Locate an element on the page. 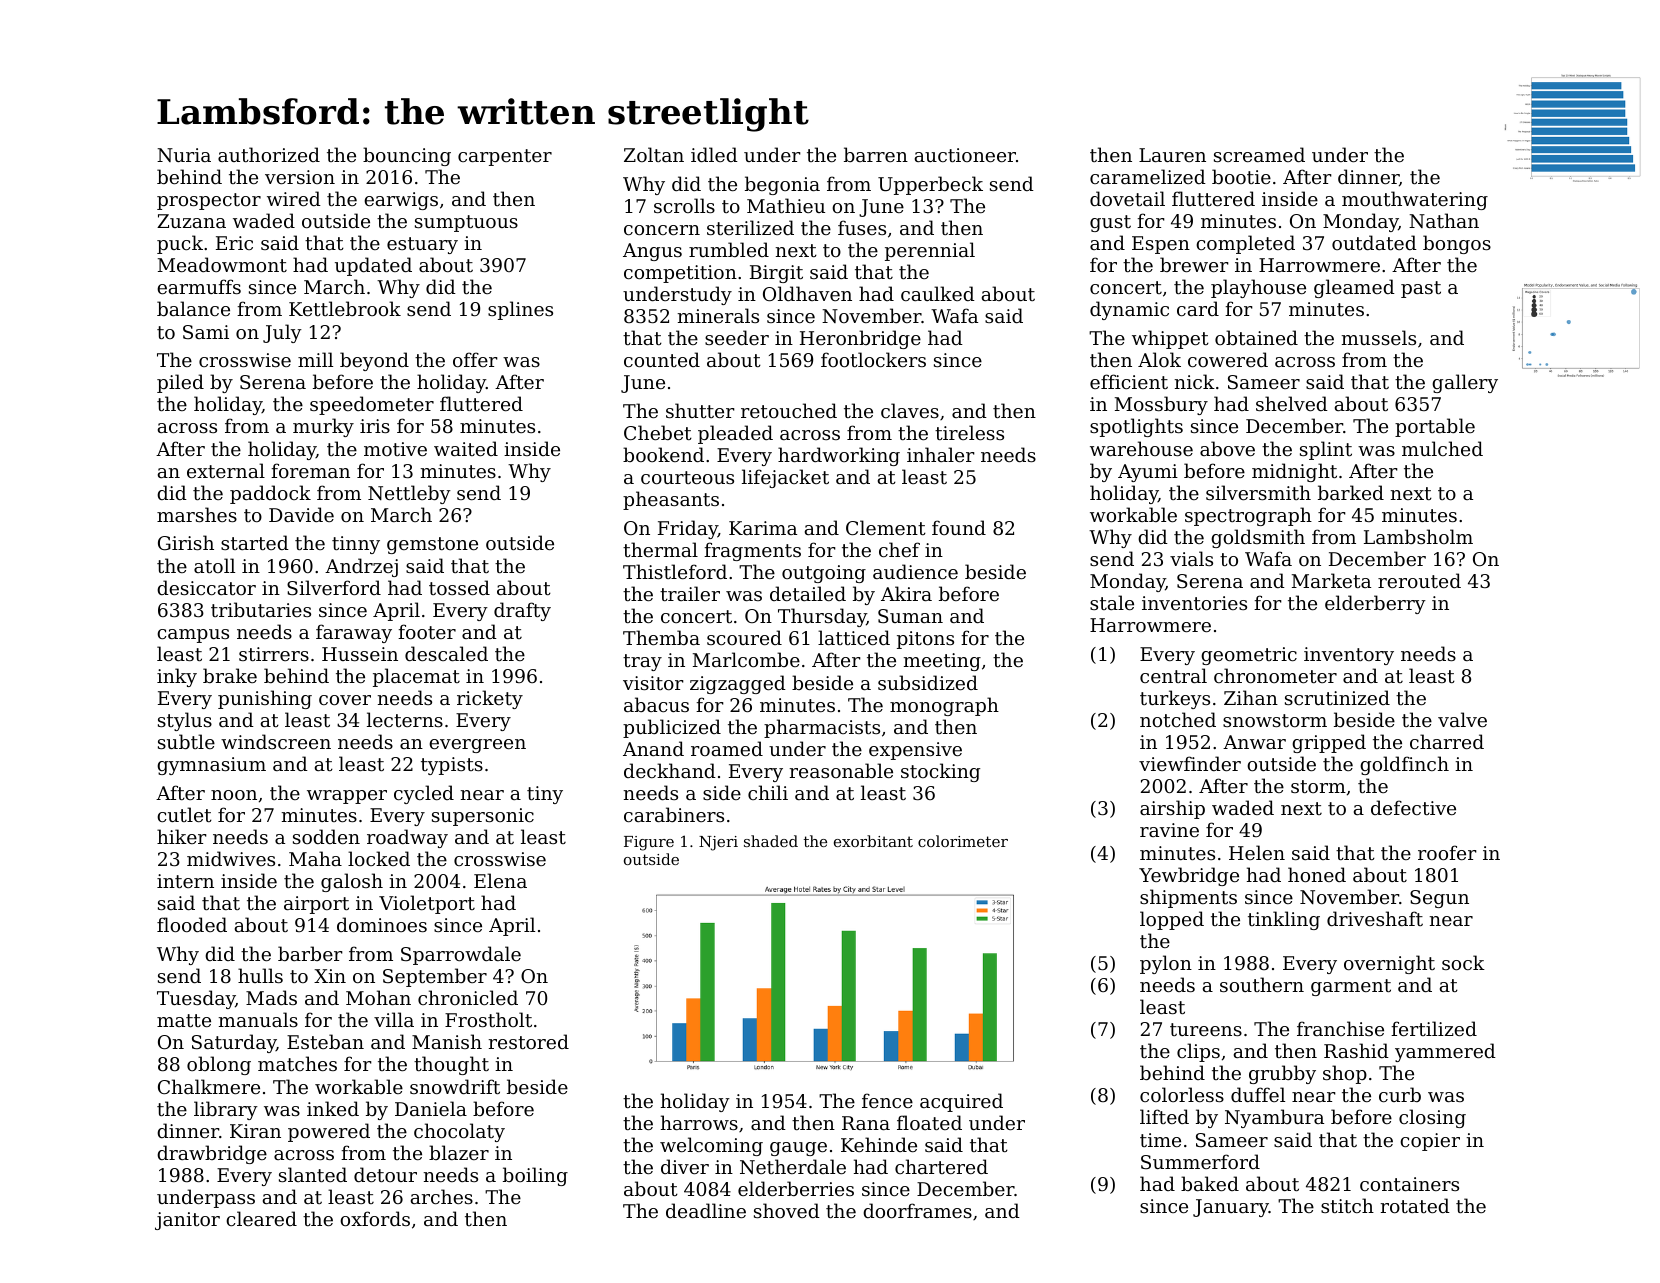 The width and height of the image is (1660, 1283). Upperbeck is located at coordinates (930, 185).
